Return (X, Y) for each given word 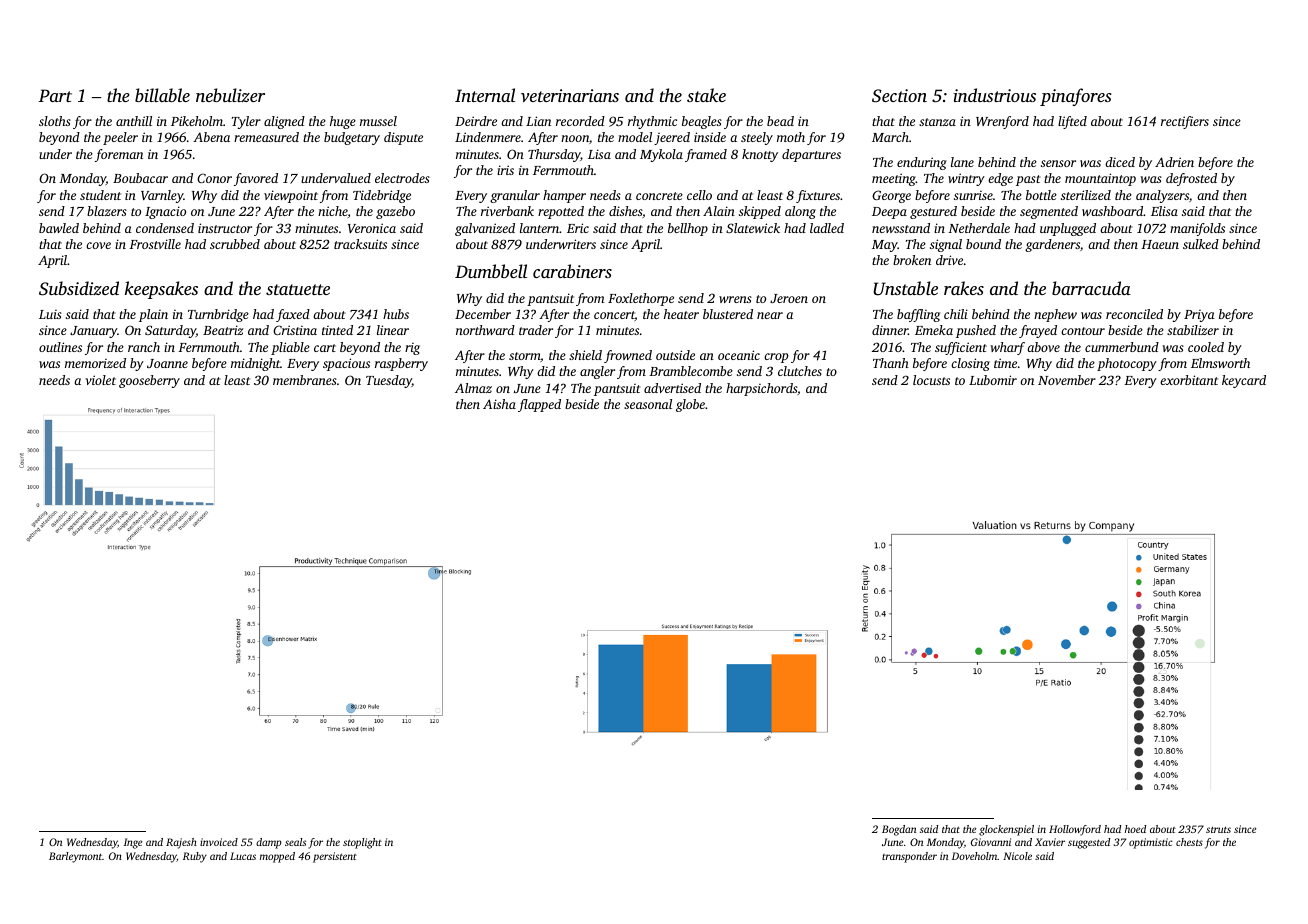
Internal (485, 95)
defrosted (1191, 179)
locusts (931, 380)
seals (295, 842)
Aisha (499, 404)
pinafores (1075, 97)
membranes (305, 380)
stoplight (362, 843)
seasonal (648, 404)
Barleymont (75, 857)
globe (690, 405)
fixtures (818, 196)
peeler (120, 138)
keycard (1244, 381)
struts (1218, 829)
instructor (225, 228)
